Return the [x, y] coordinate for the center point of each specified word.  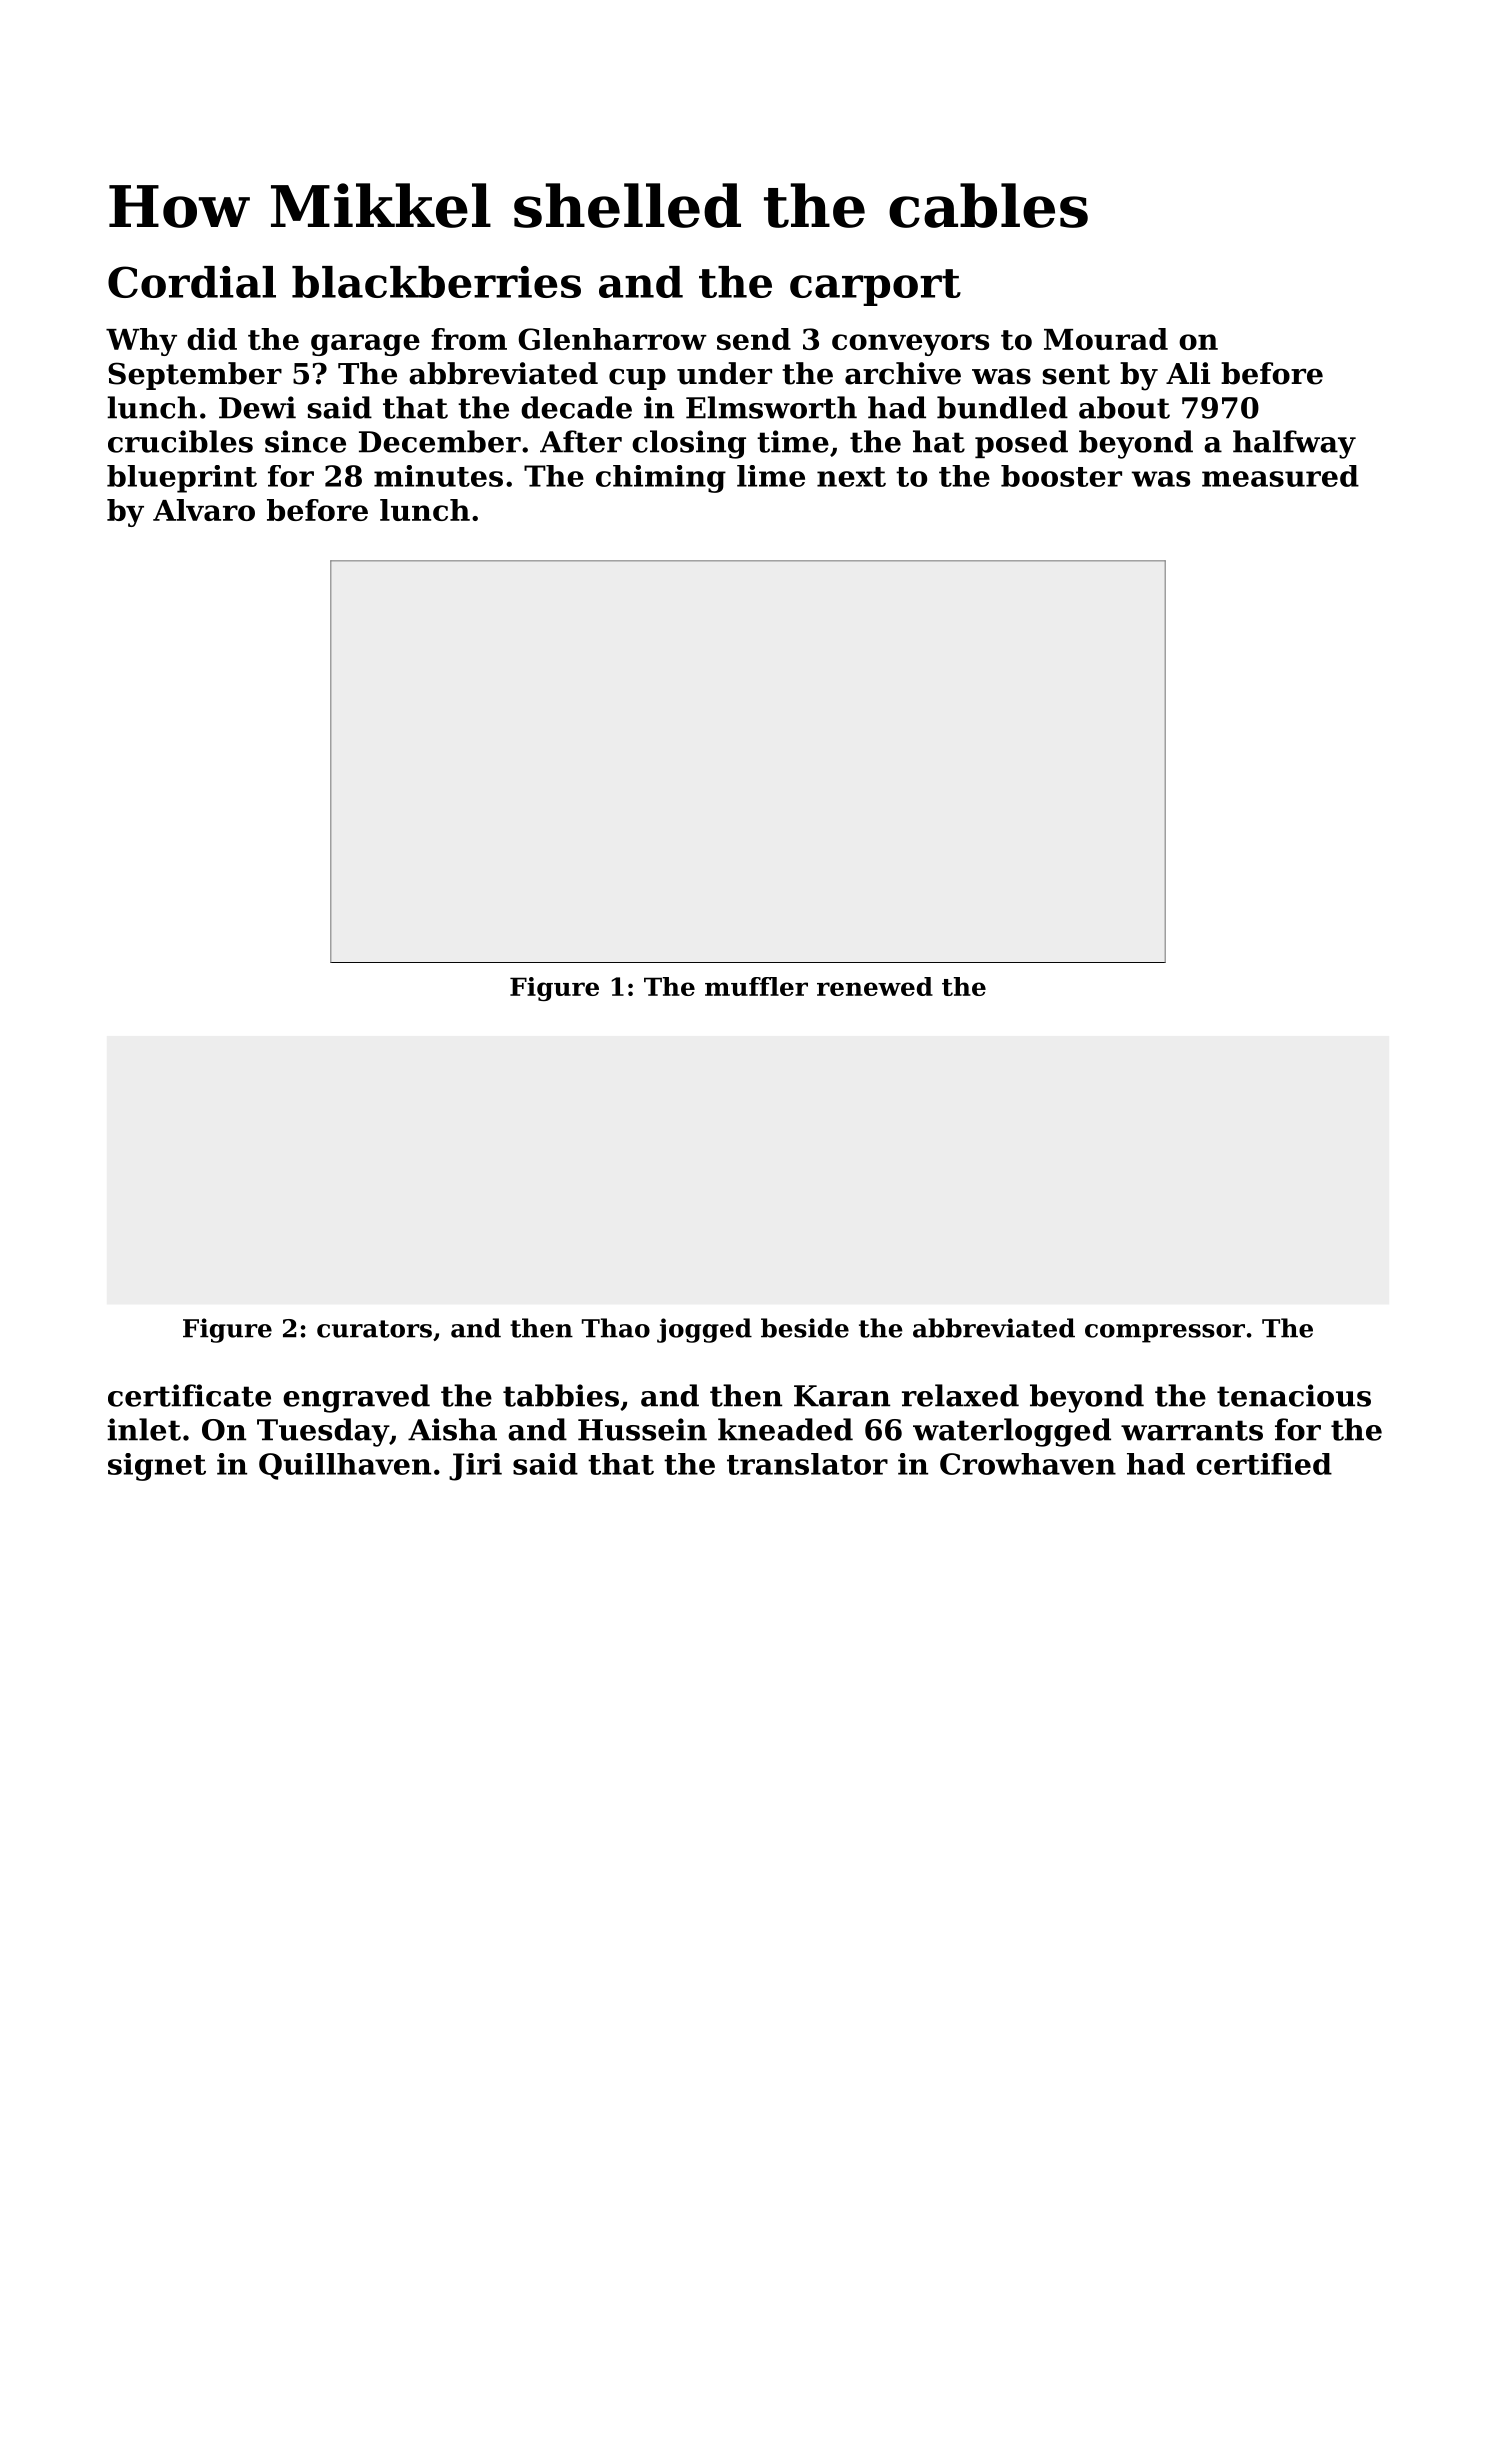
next [851, 477]
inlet [144, 1429]
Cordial [192, 282]
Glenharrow [612, 339]
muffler [756, 986]
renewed [875, 986]
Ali [1188, 373]
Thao [616, 1328]
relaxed [960, 1395]
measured [1280, 476]
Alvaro [204, 510]
